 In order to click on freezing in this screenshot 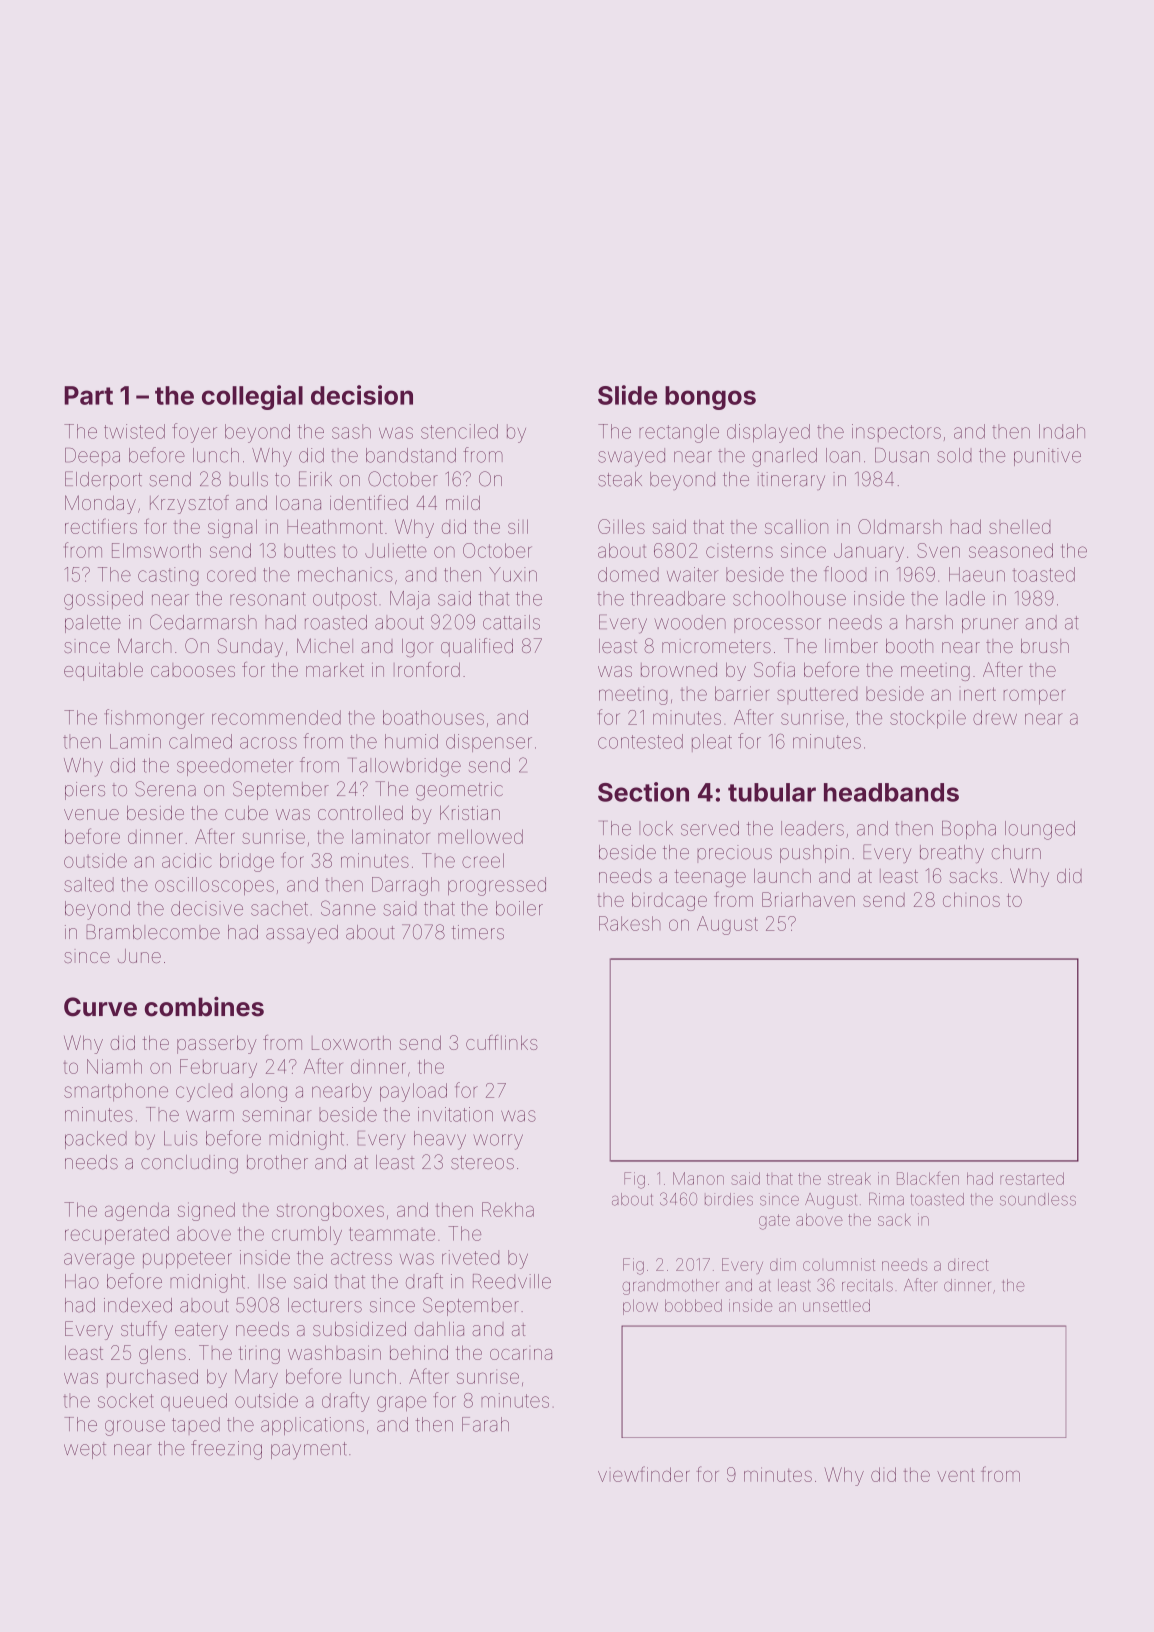, I will do `click(226, 1450)`.
